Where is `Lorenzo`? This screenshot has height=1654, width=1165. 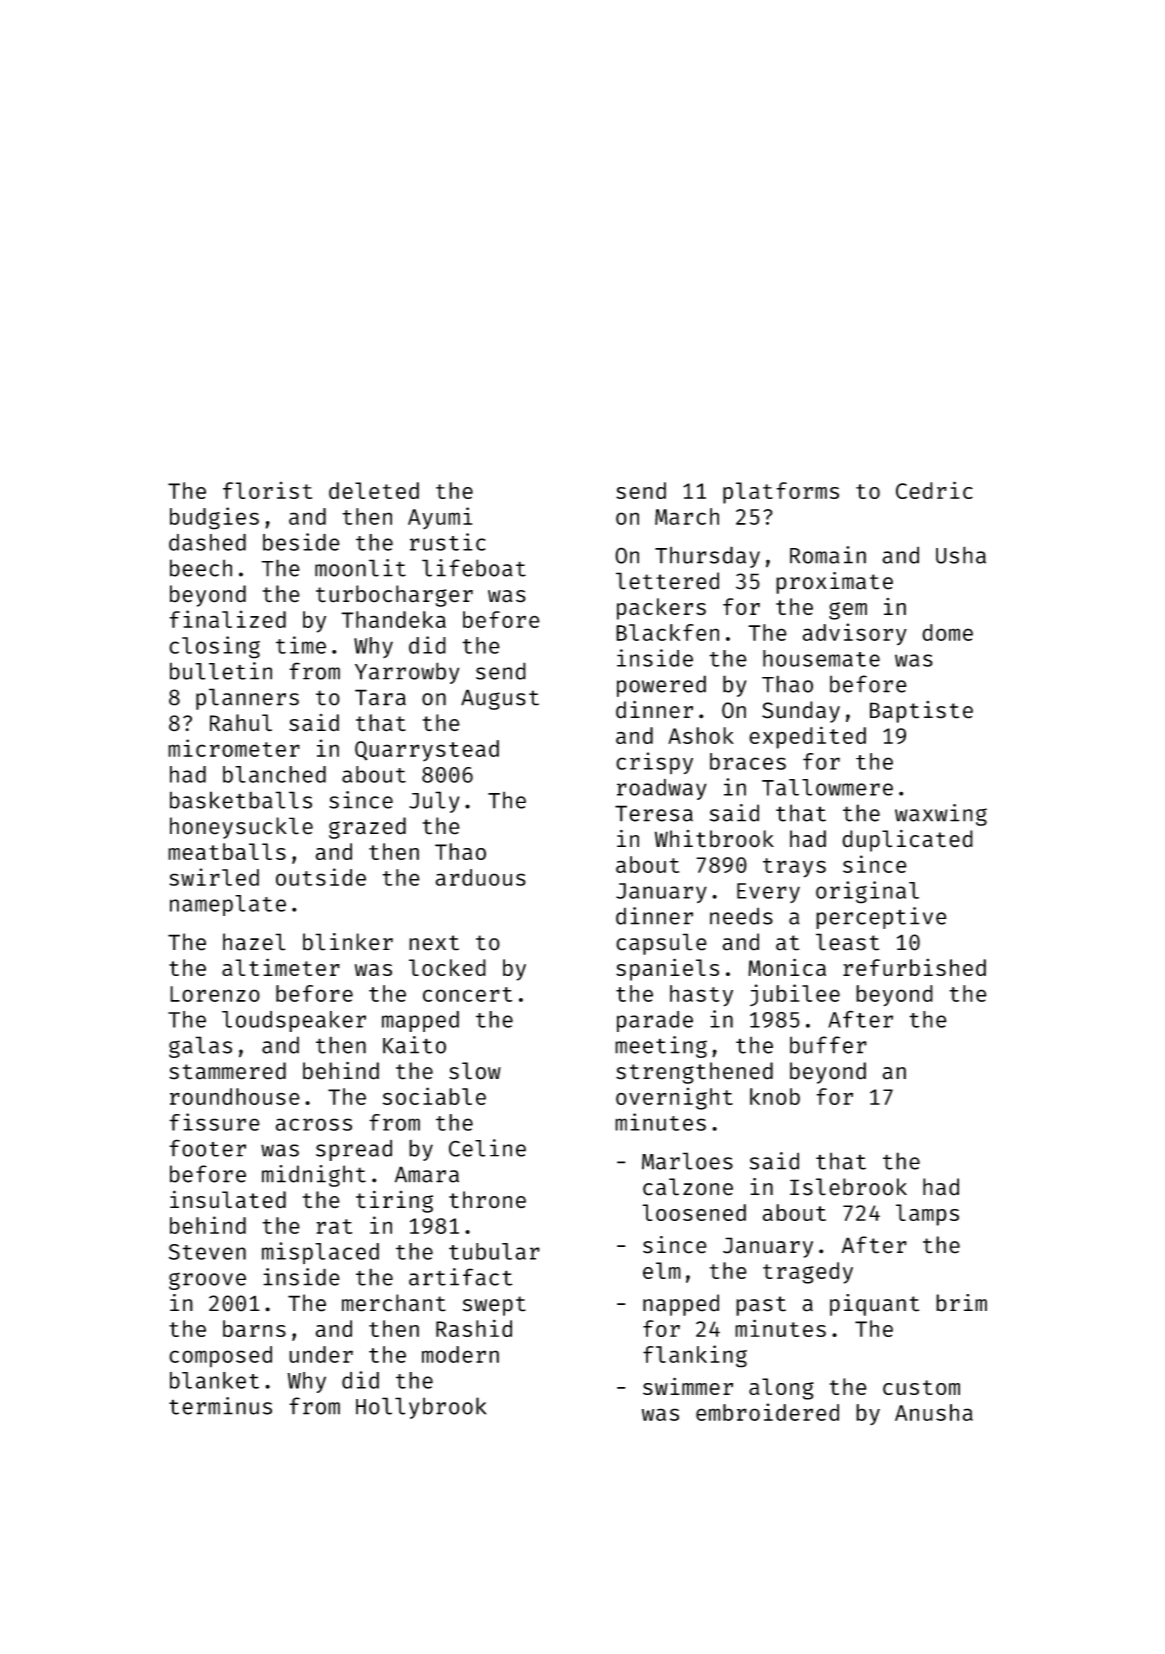 Lorenzo is located at coordinates (215, 994).
